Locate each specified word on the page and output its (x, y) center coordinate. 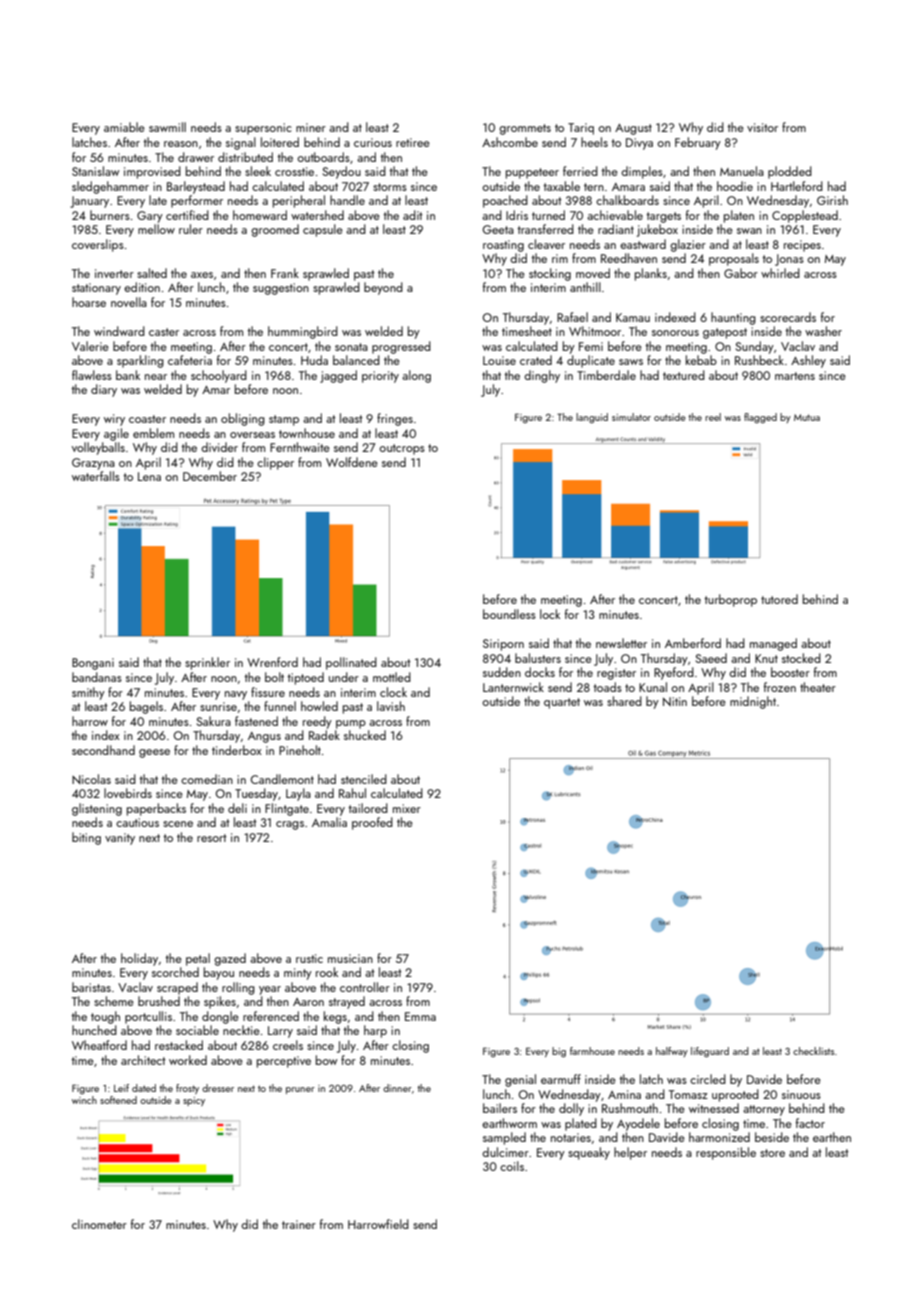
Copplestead (805, 216)
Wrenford (272, 662)
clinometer (99, 1224)
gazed (230, 959)
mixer (407, 808)
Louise (499, 360)
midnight (753, 702)
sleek (258, 171)
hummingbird (303, 332)
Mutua (807, 417)
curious (373, 142)
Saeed (711, 658)
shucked (365, 735)
